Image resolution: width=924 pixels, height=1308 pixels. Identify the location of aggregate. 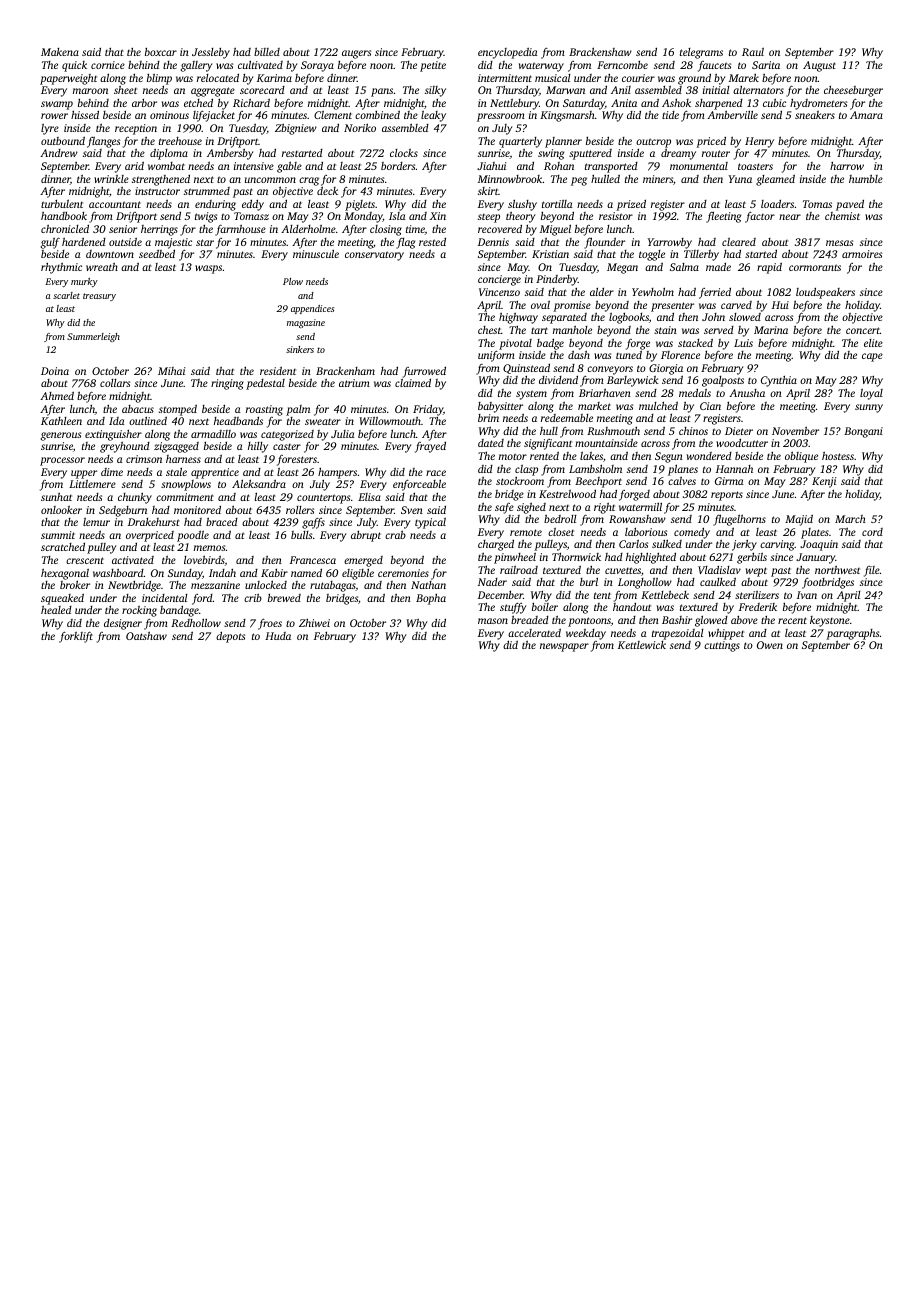
(213, 92).
